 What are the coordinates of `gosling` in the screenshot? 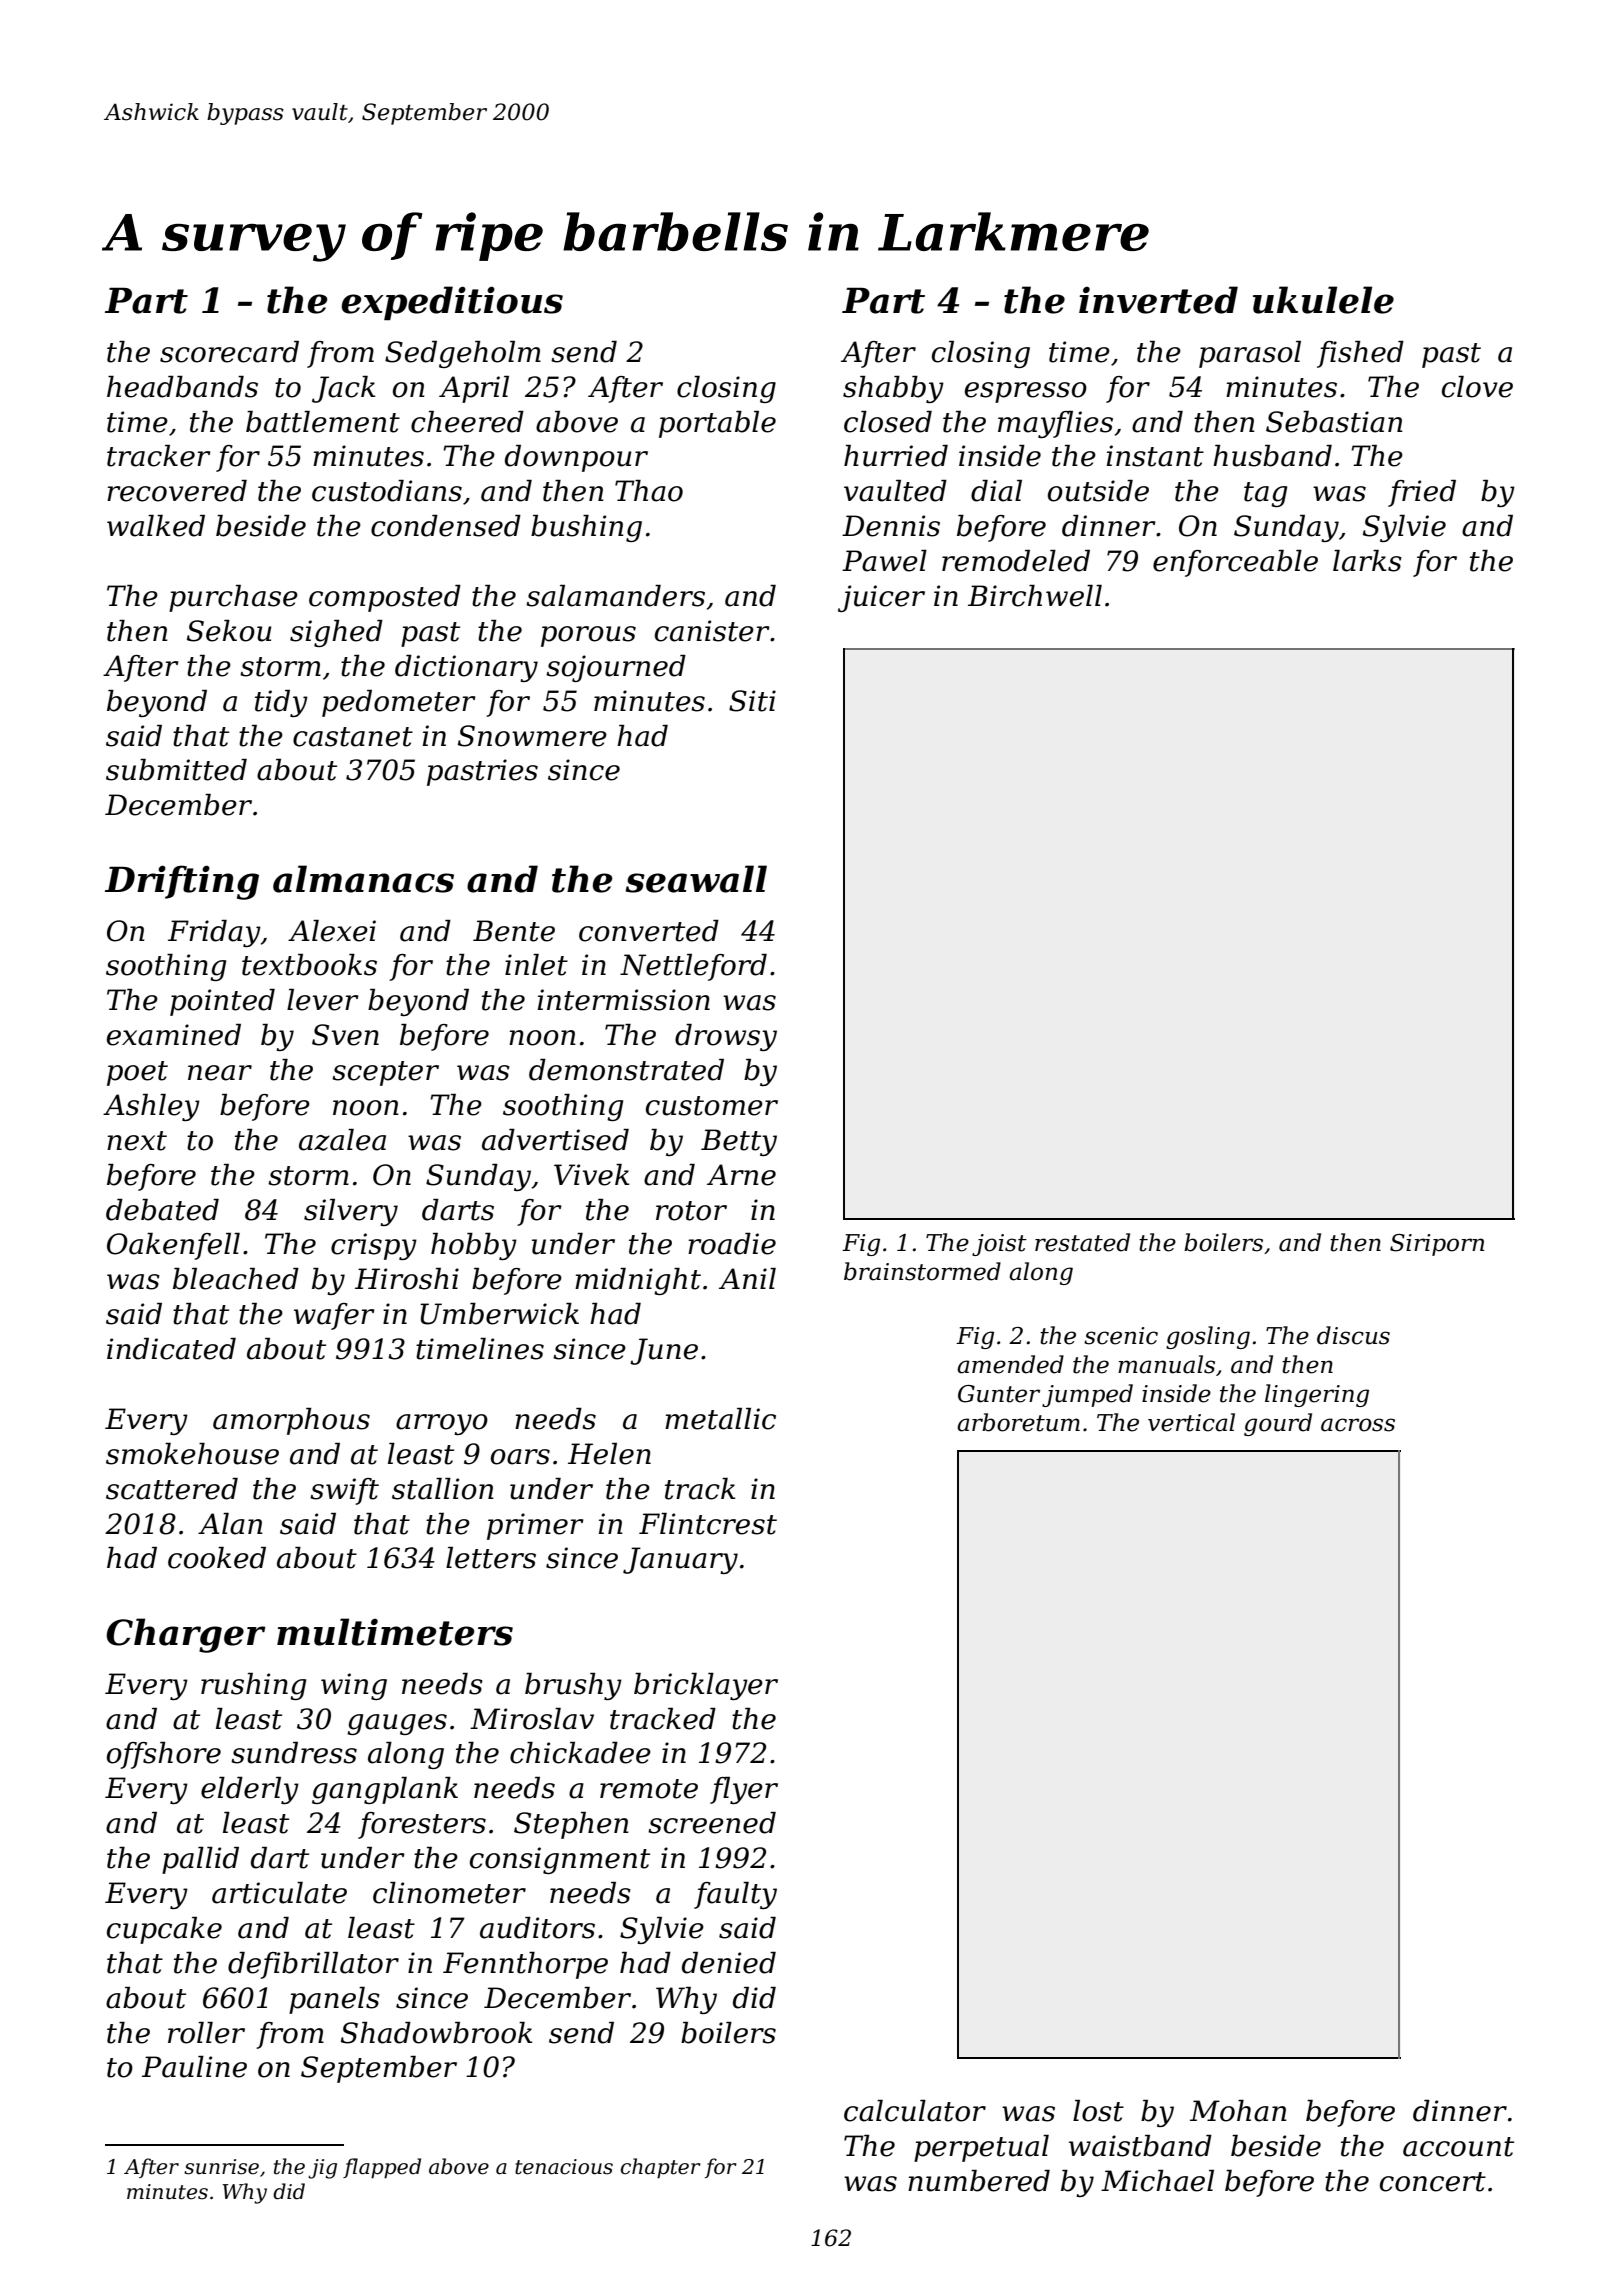 It's located at (1208, 1337).
